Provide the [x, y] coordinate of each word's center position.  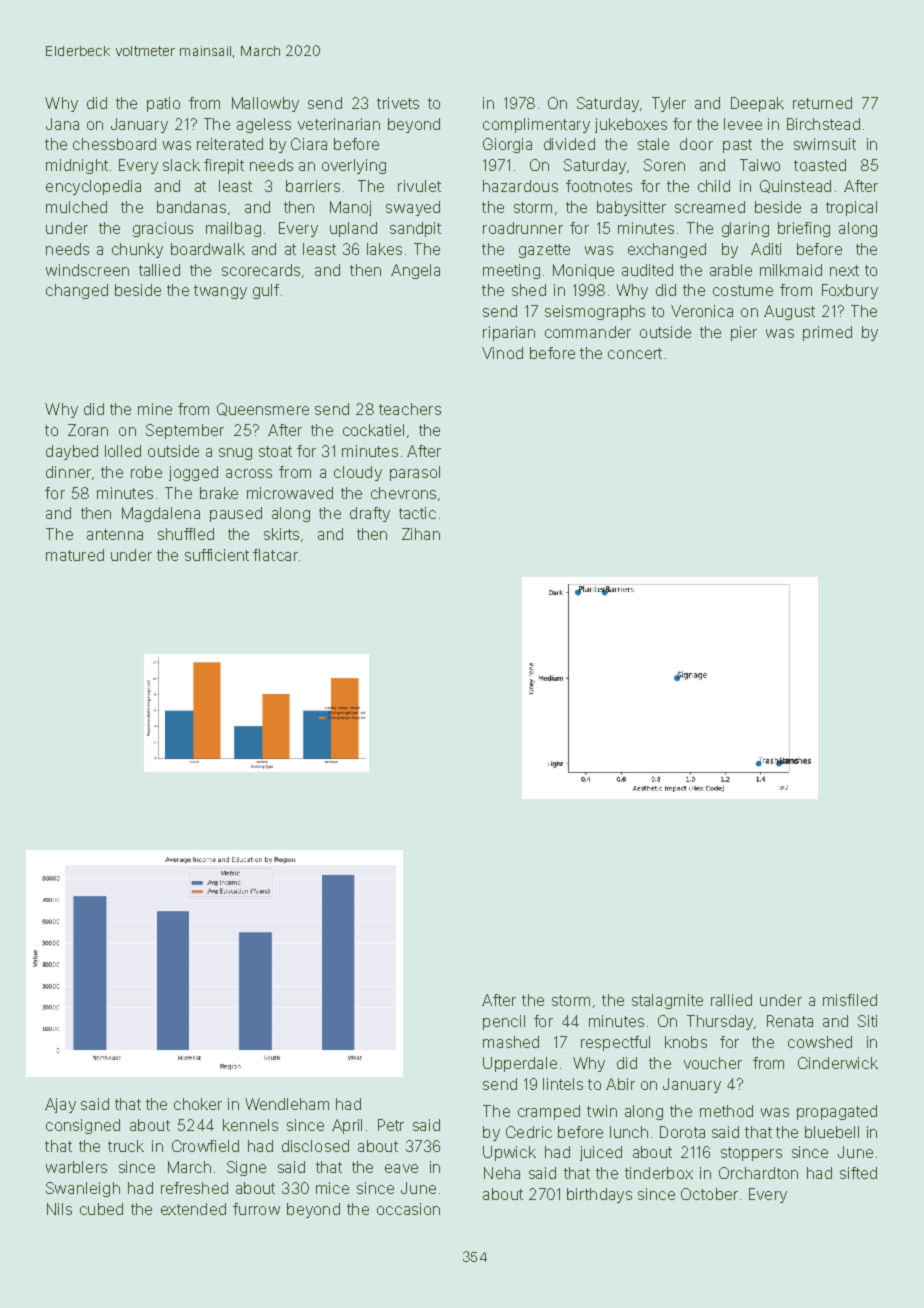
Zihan [421, 534]
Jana [62, 124]
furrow [256, 1209]
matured [75, 555]
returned [822, 103]
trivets [398, 103]
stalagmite [667, 1001]
